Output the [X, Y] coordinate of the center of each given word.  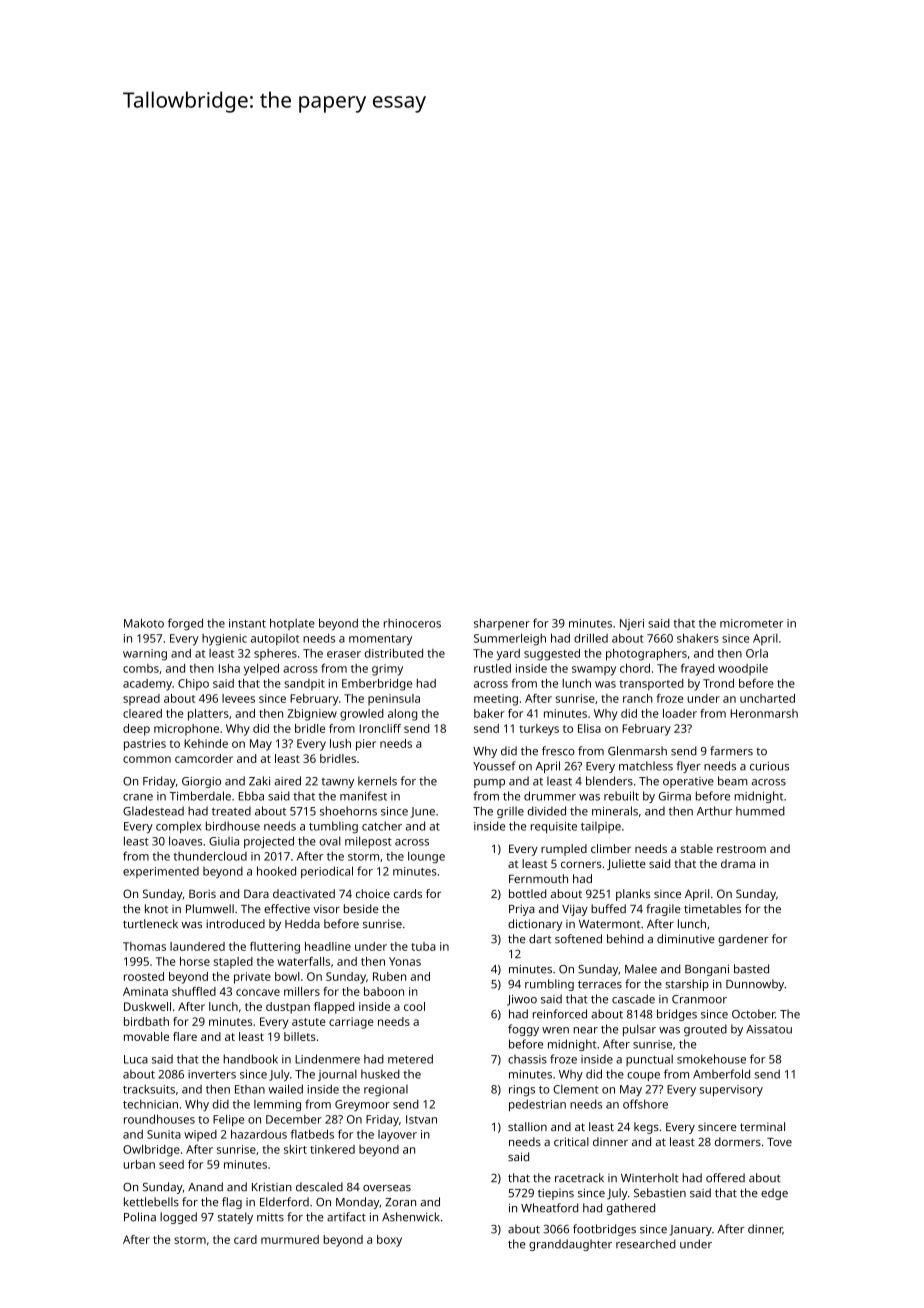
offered [725, 1178]
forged [185, 624]
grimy [387, 670]
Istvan [421, 1119]
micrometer [752, 623]
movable [146, 1036]
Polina [140, 1217]
